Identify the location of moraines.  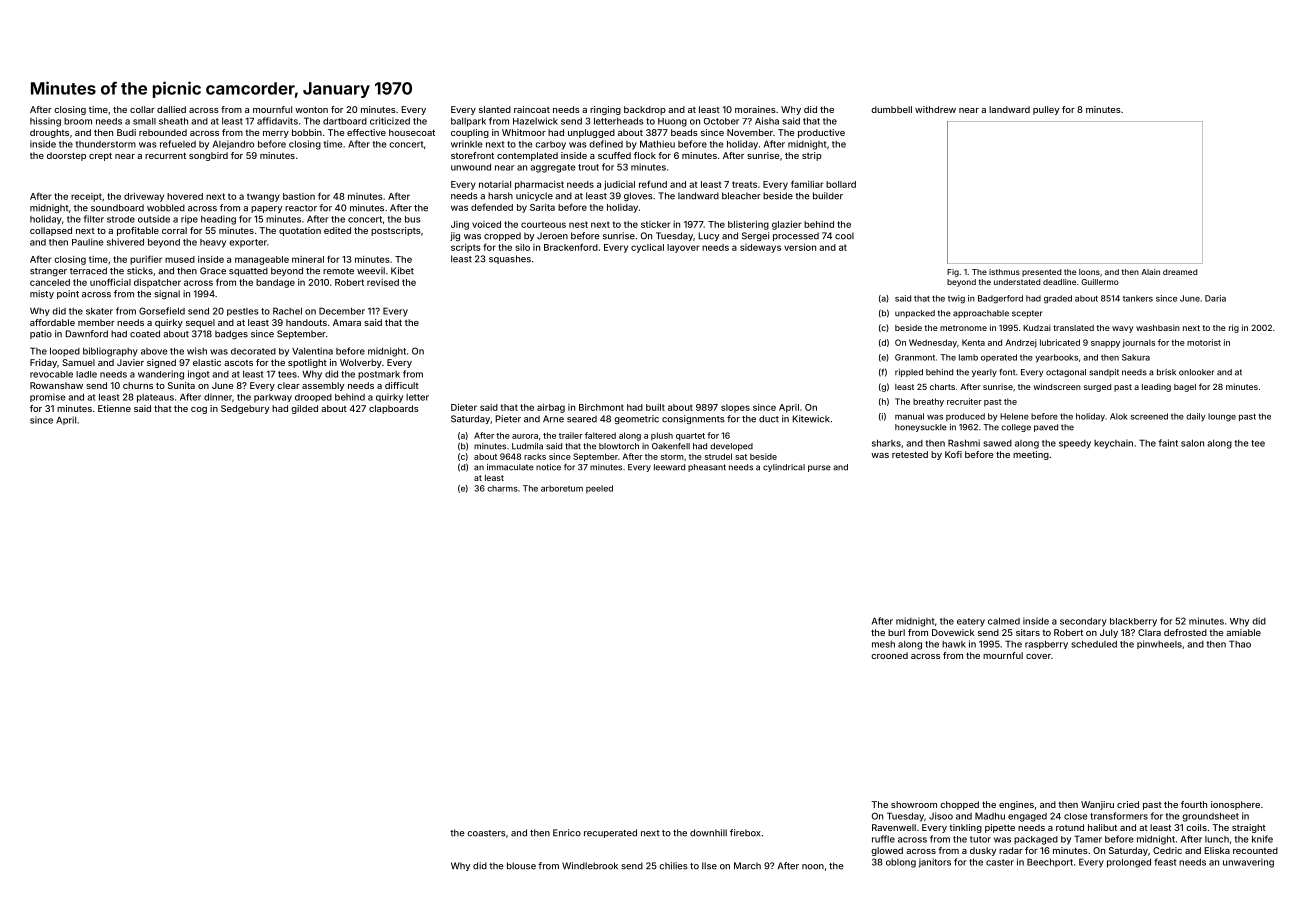
(755, 109).
